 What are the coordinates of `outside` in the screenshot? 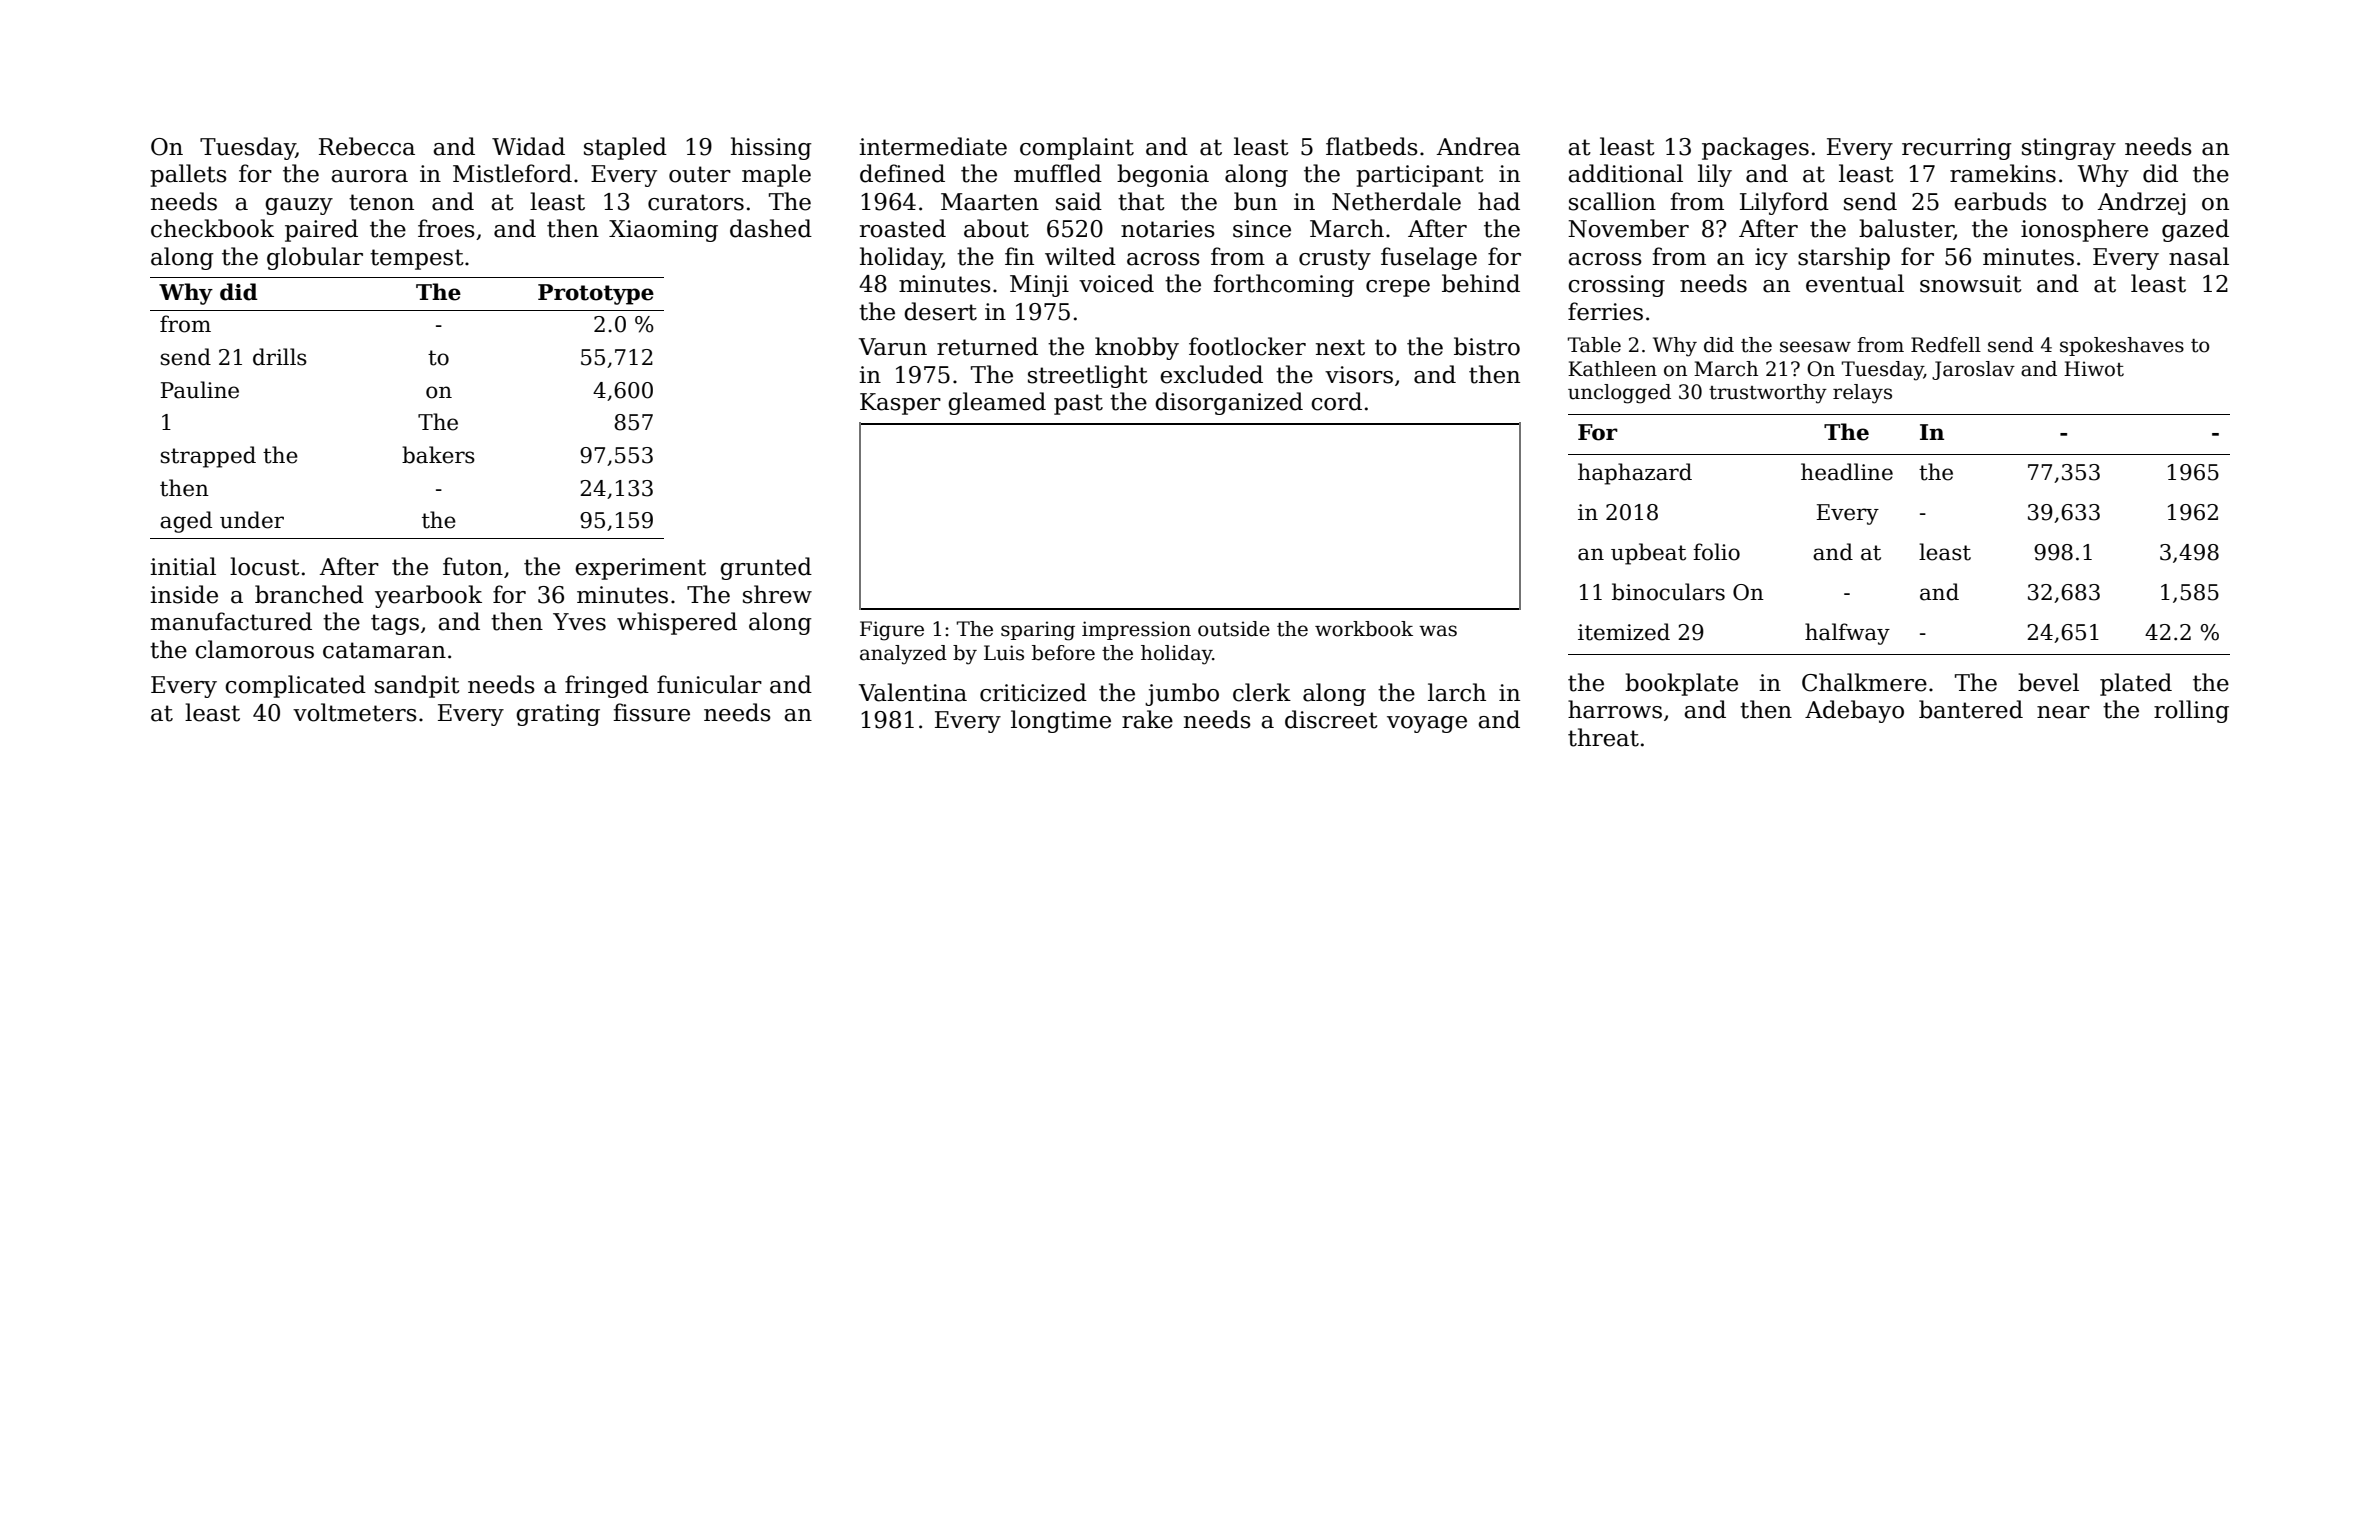 It's located at (1234, 629).
